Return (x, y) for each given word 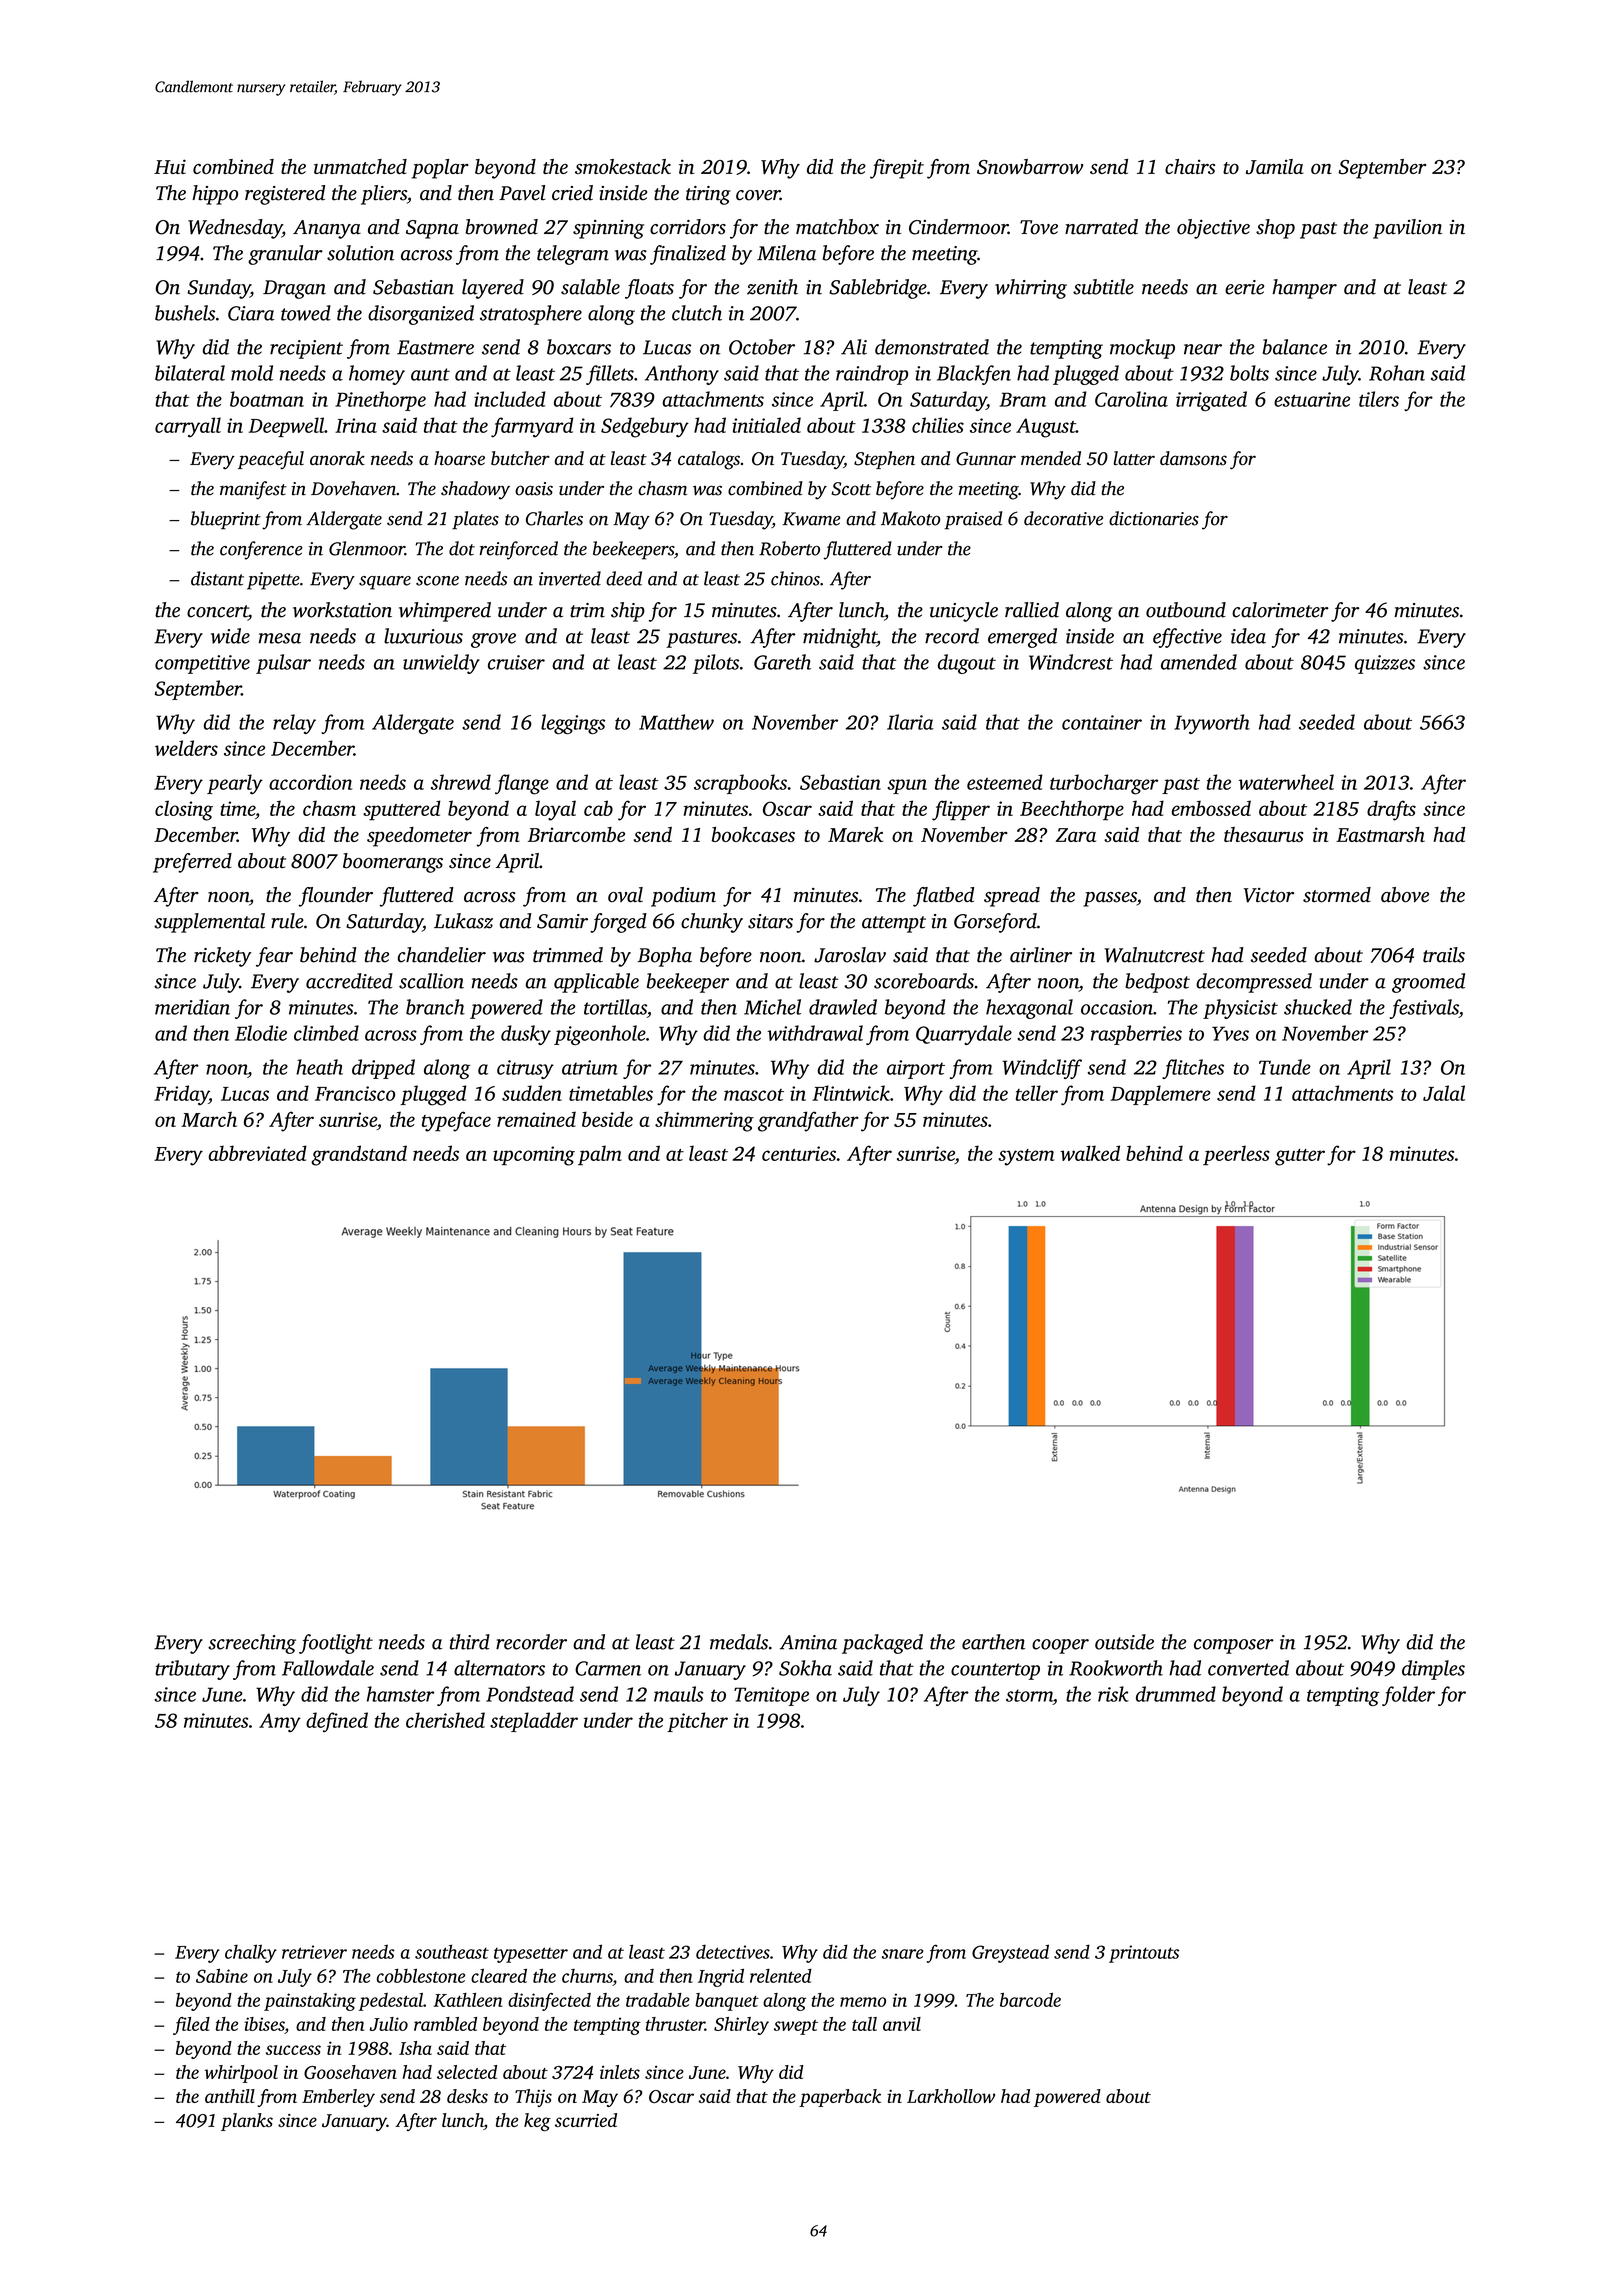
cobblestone (421, 1976)
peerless (1236, 1155)
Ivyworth (1212, 724)
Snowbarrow (1030, 167)
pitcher (697, 1722)
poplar (440, 169)
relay (294, 724)
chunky (712, 923)
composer (1234, 1646)
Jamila (1275, 167)
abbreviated (258, 1153)
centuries (799, 1153)
